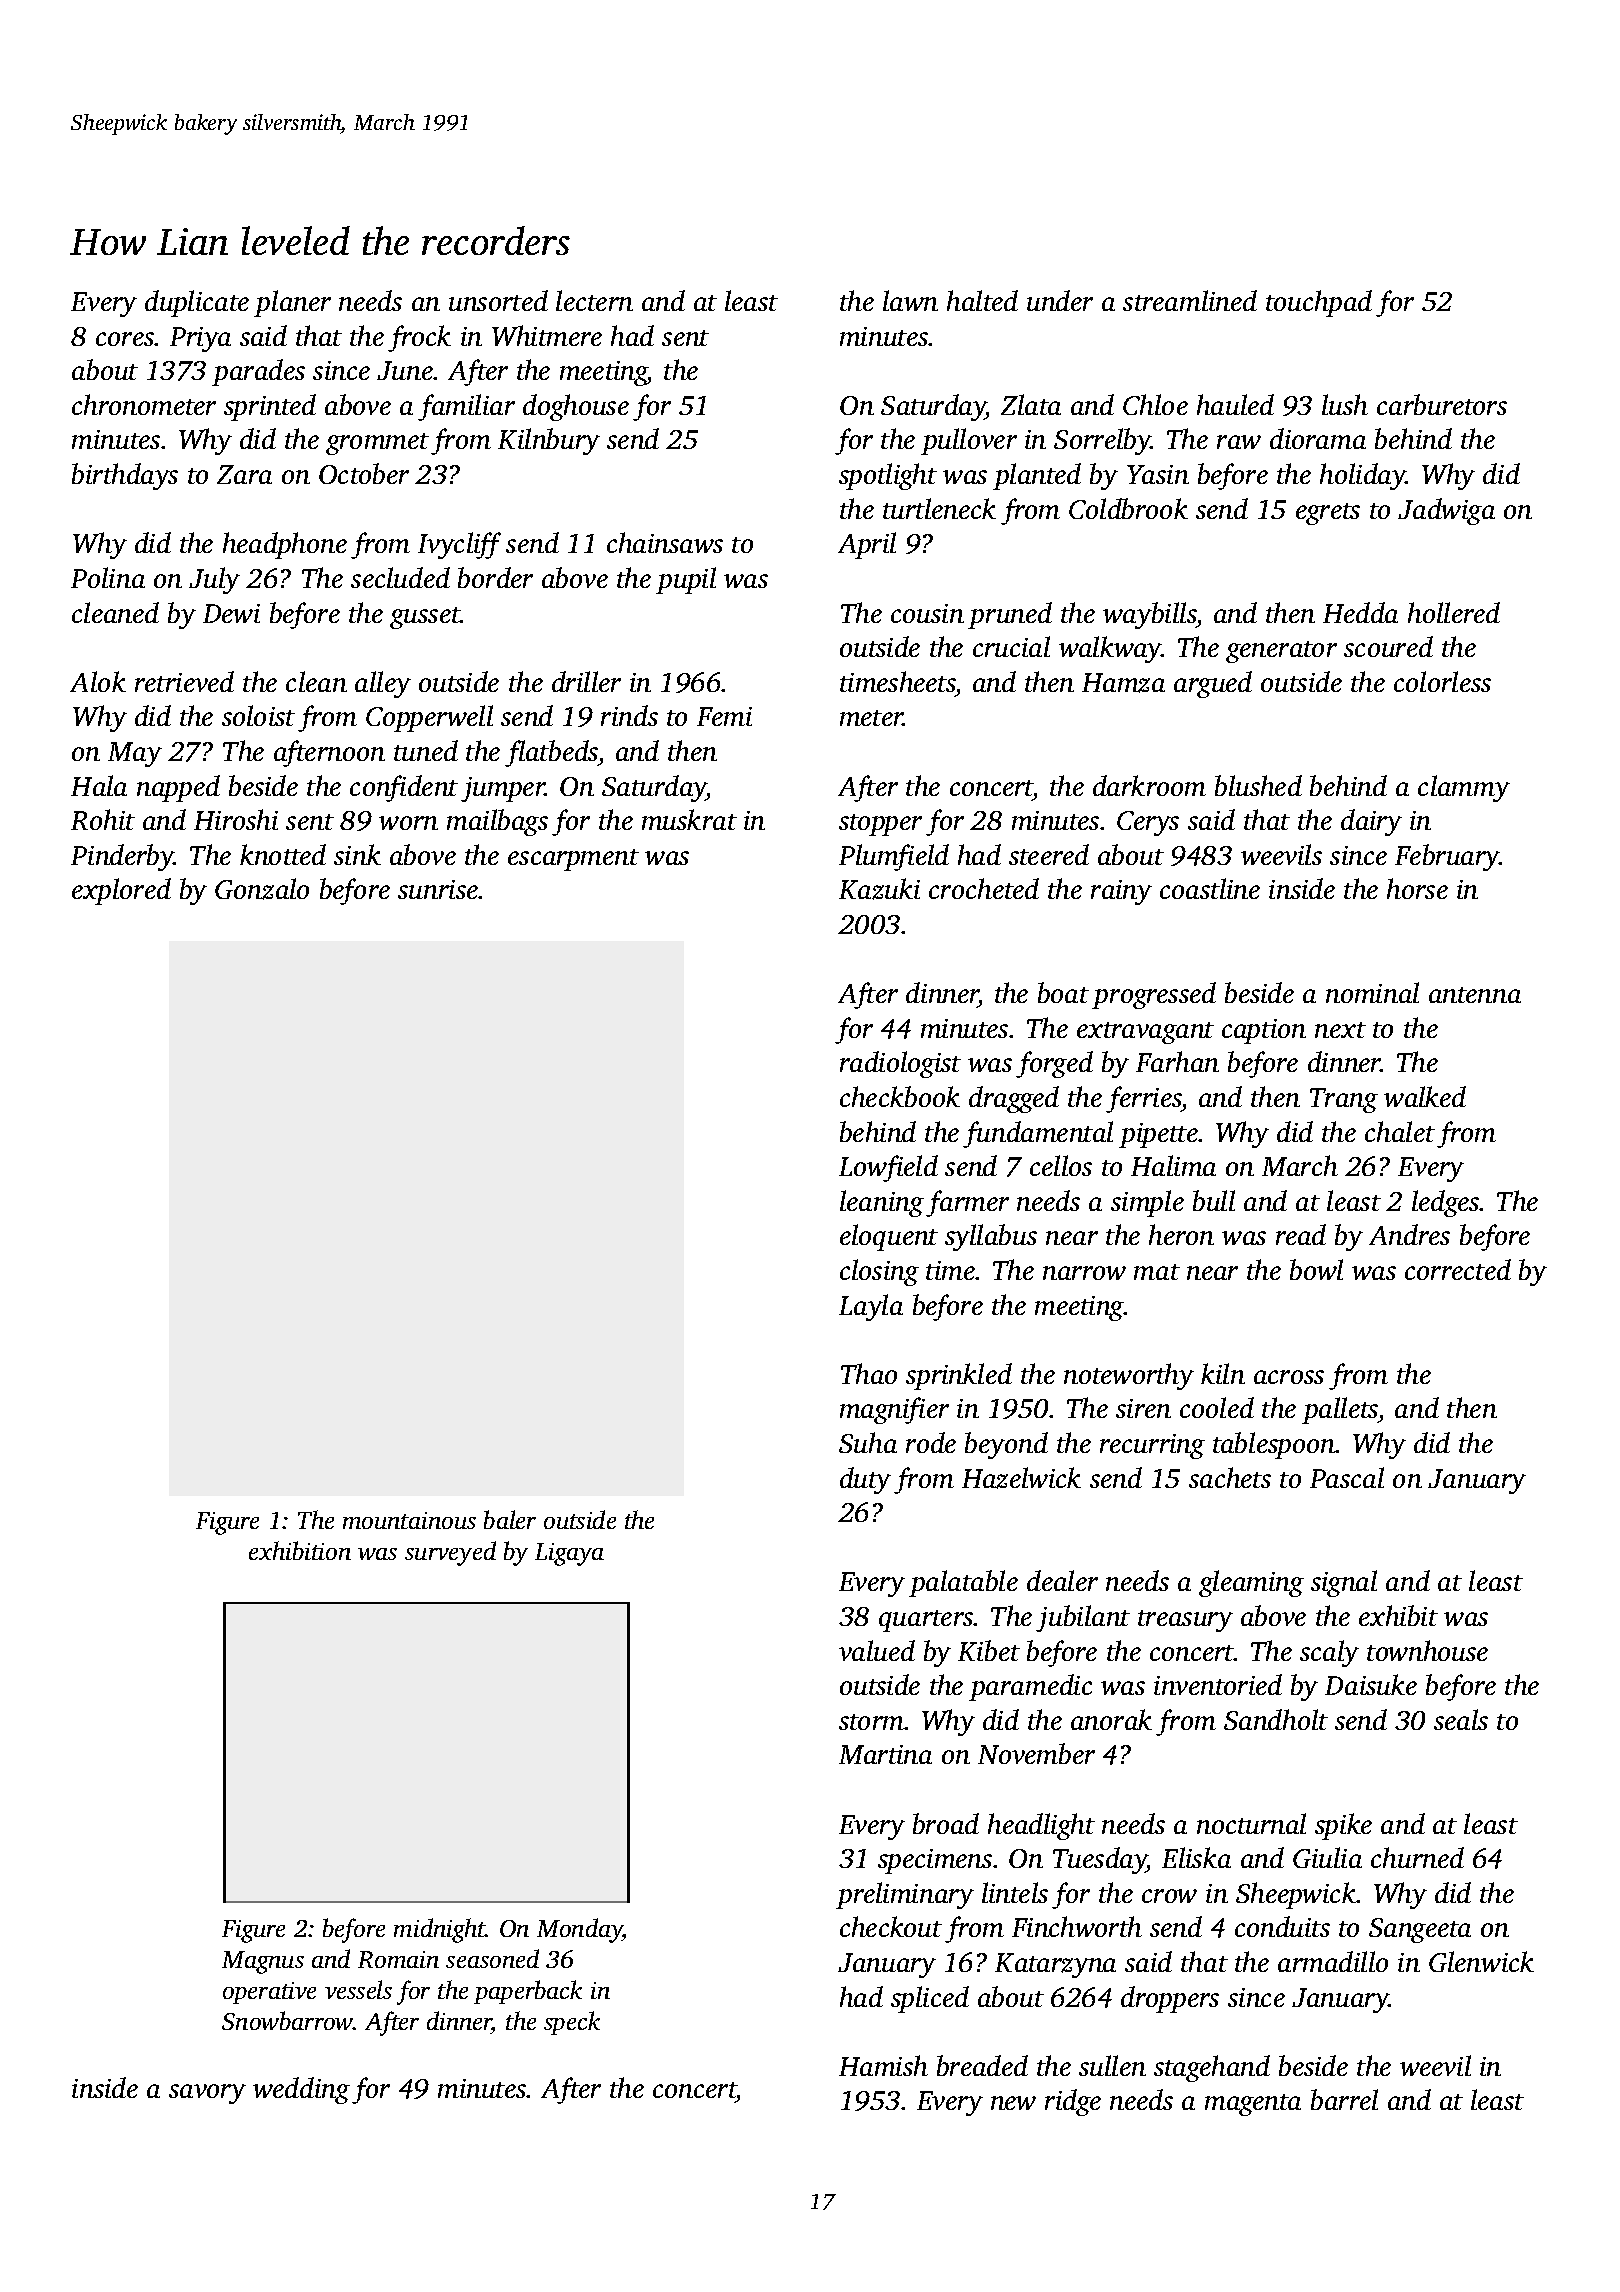  I want to click on nominal, so click(1372, 992).
